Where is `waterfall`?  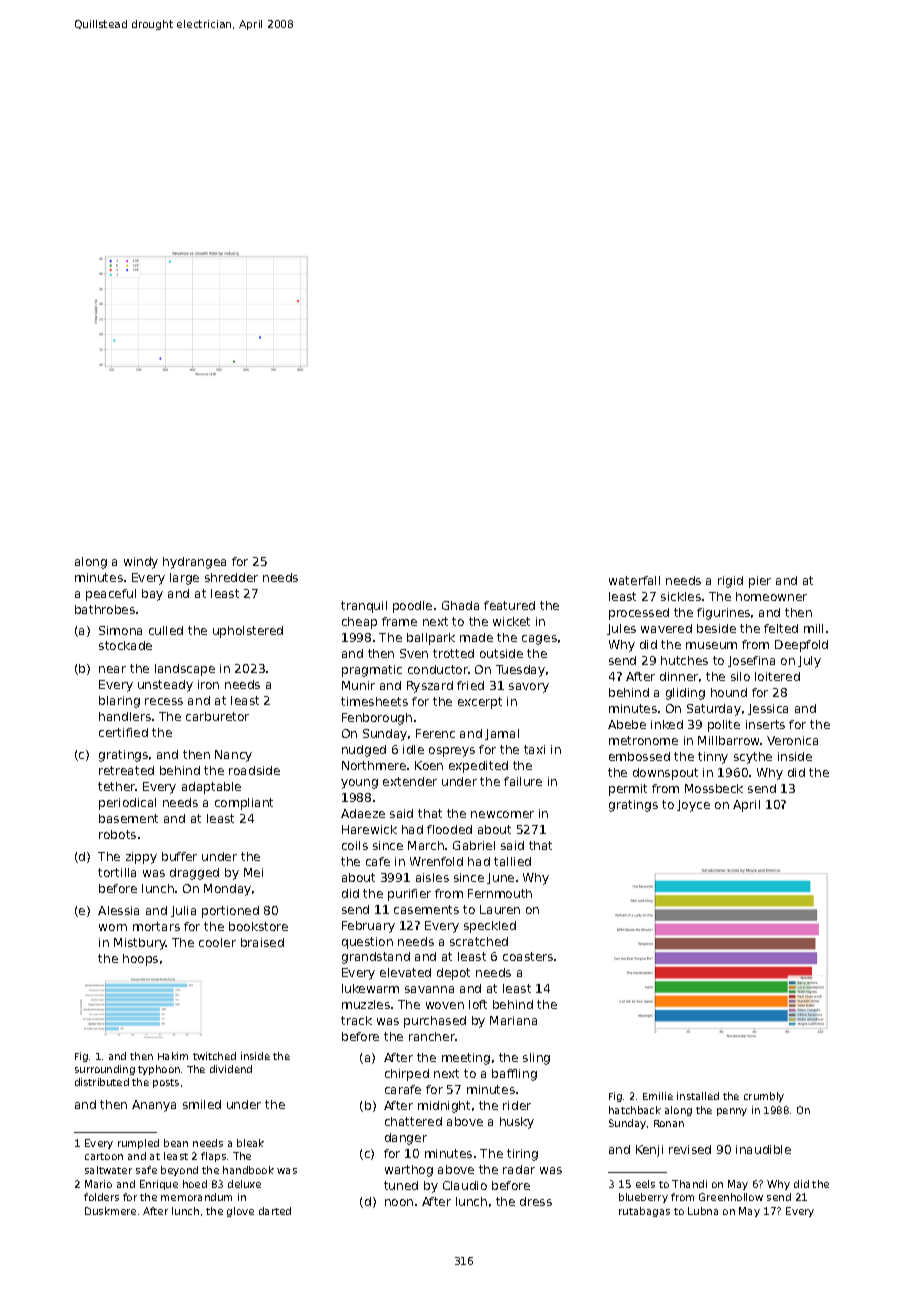 waterfall is located at coordinates (634, 580).
